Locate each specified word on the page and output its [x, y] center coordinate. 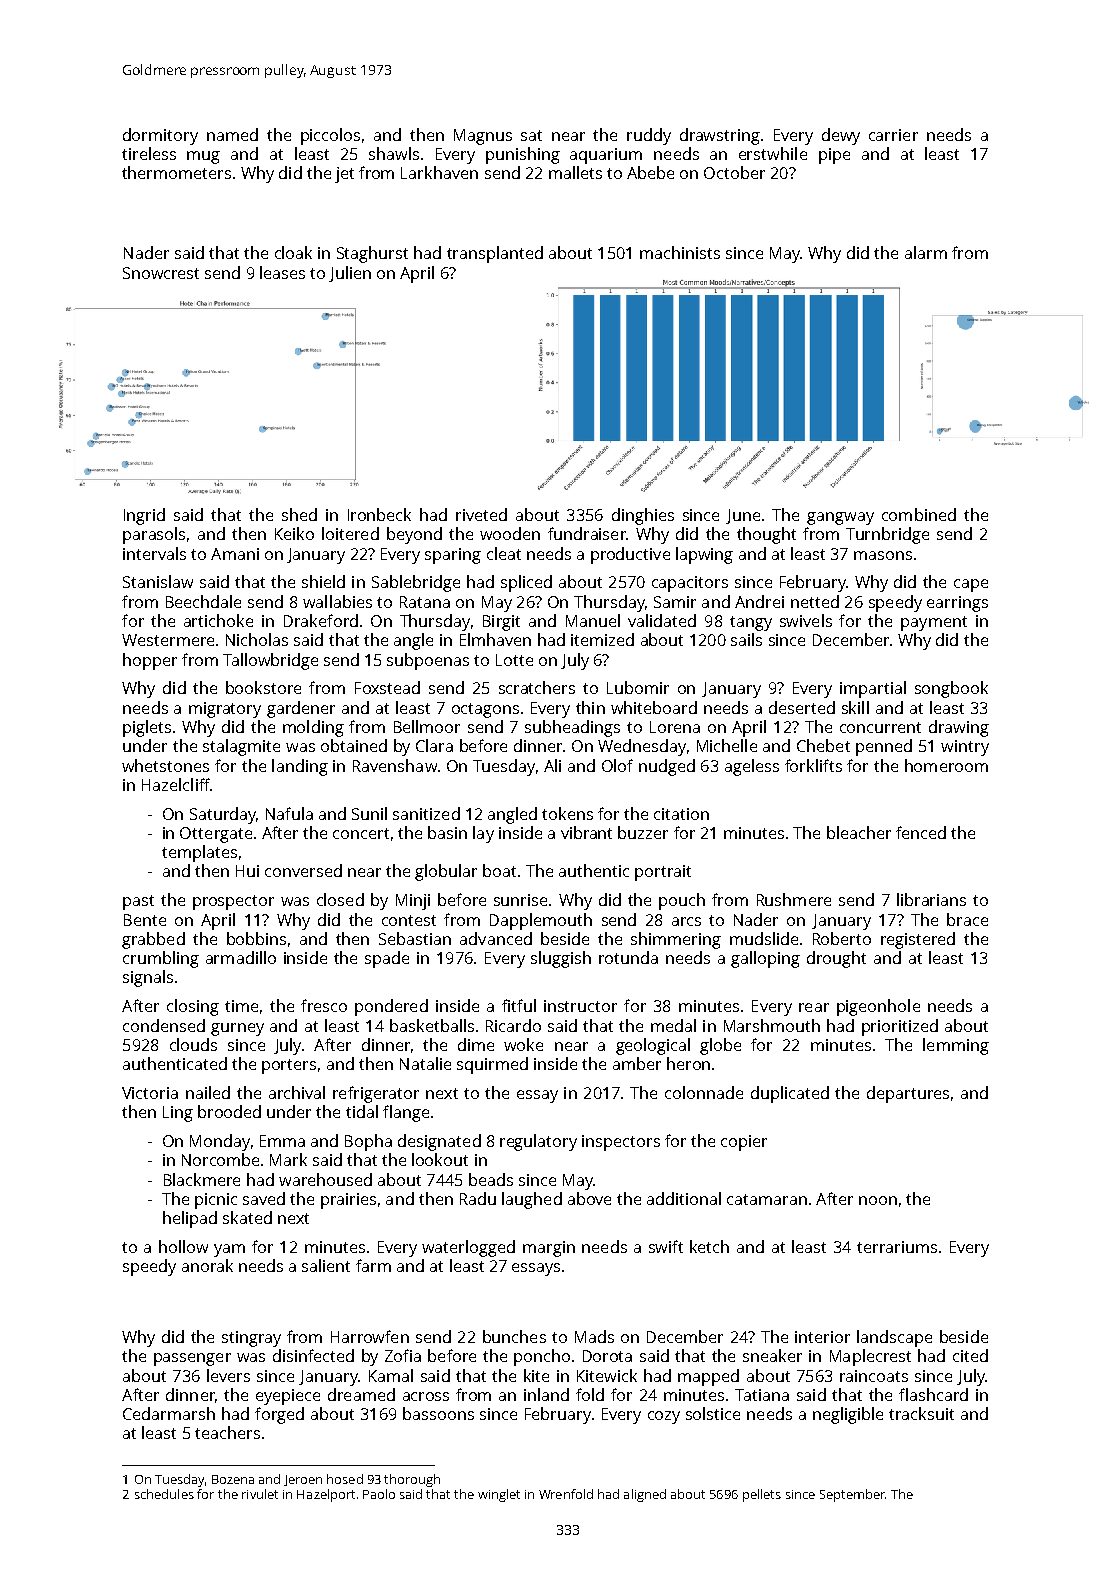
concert [361, 833]
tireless [149, 153]
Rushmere [794, 899]
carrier [893, 135]
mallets [575, 172]
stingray [251, 1339]
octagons [485, 710]
